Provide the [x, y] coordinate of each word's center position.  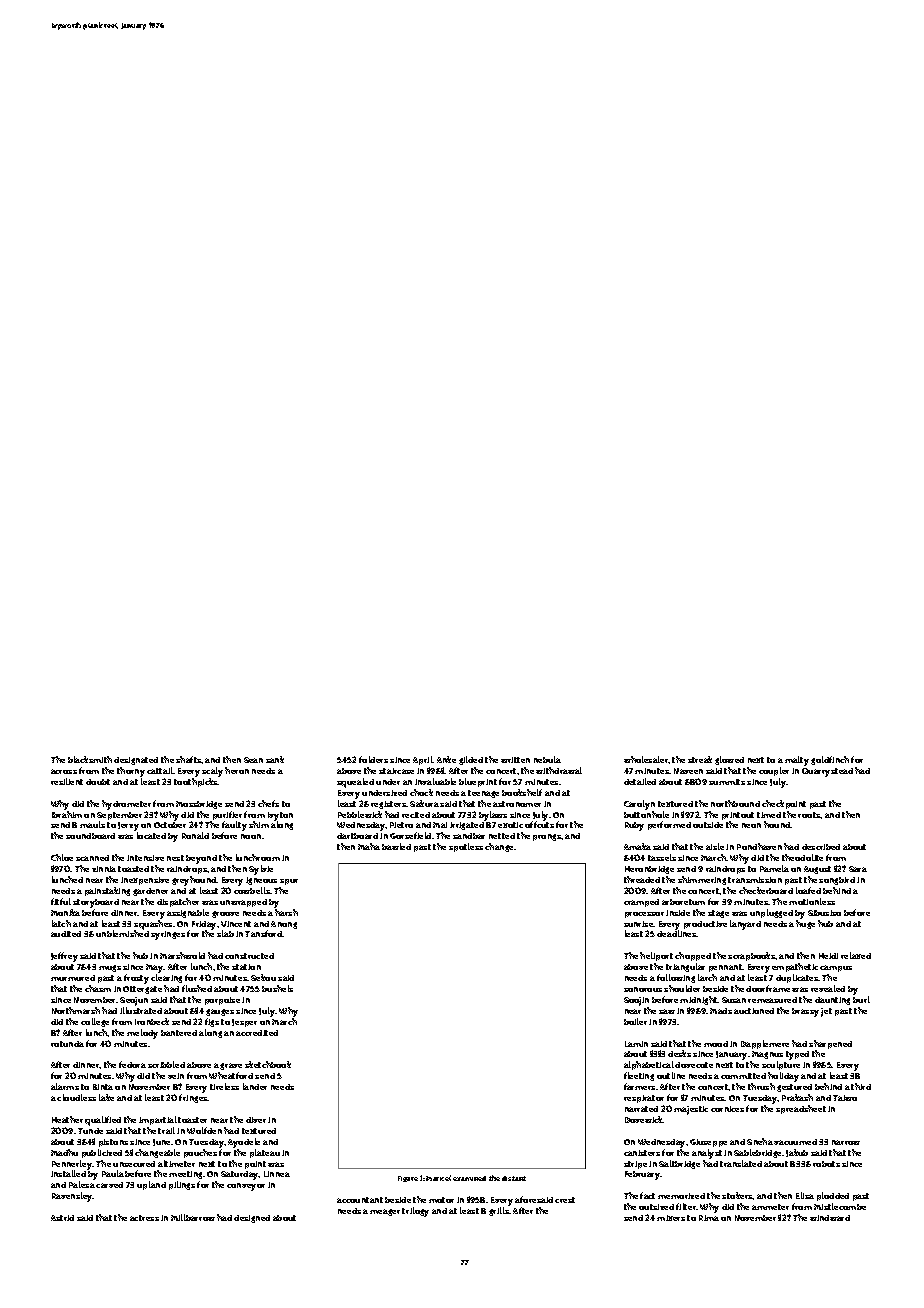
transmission [755, 880]
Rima [709, 1218]
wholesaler [646, 759]
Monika [65, 912]
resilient [67, 781]
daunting [832, 1001]
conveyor [246, 1187]
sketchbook [268, 1064]
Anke [446, 759]
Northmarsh [76, 1010]
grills [499, 1211]
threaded [642, 879]
